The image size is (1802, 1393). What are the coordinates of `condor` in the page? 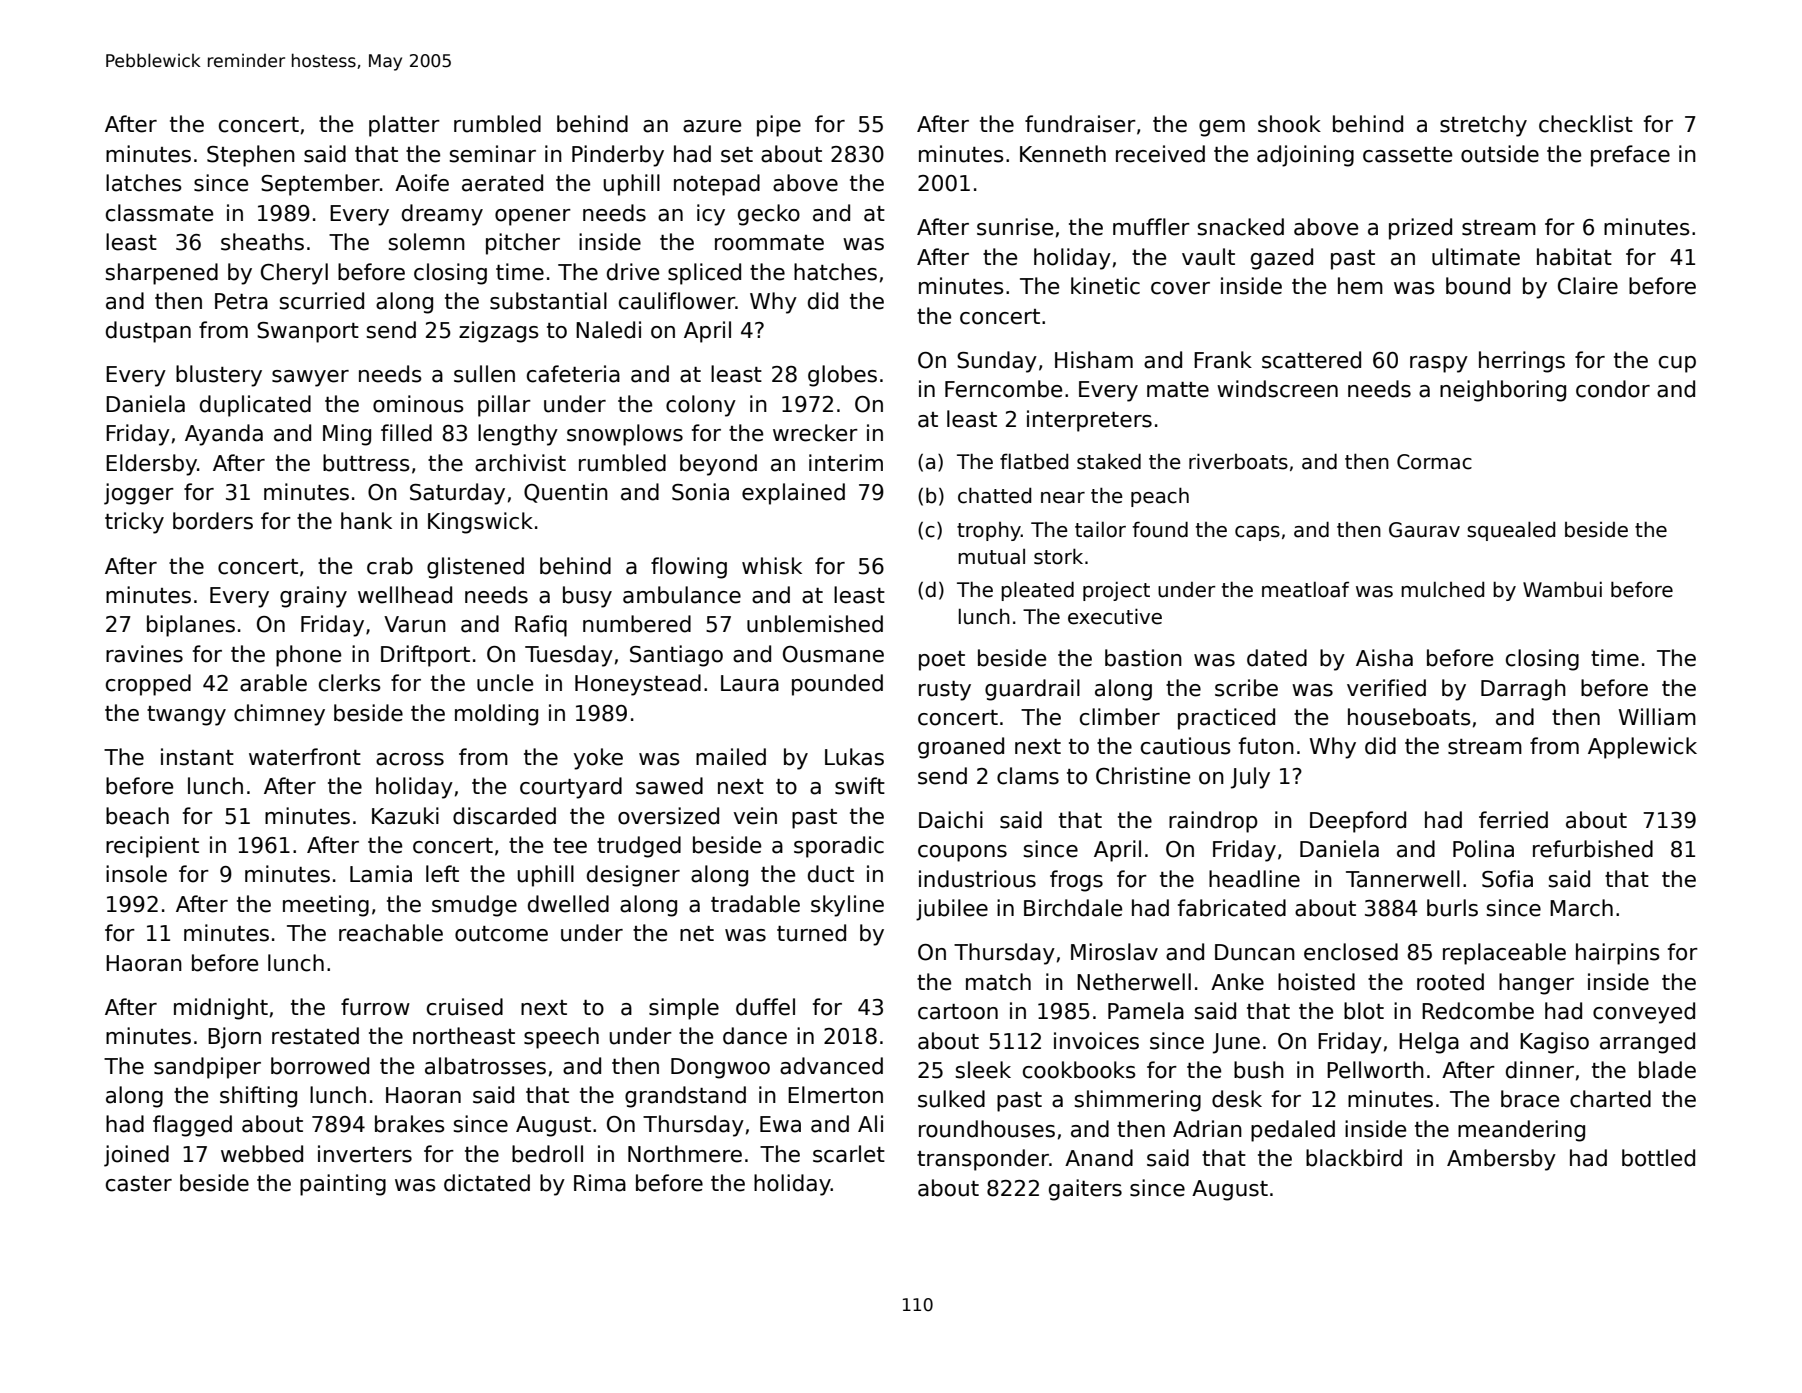 It's located at (1613, 389).
